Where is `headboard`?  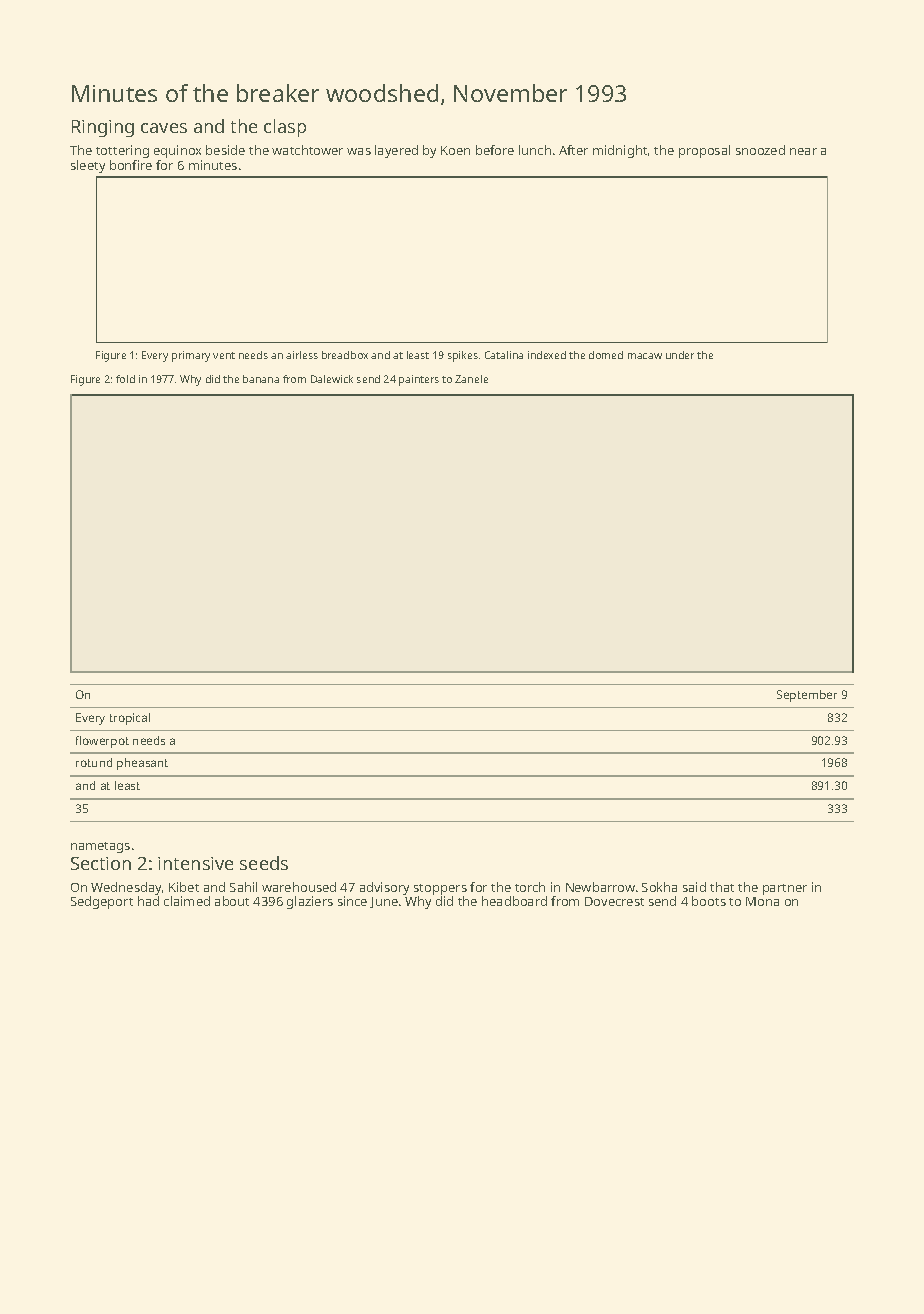 headboard is located at coordinates (514, 901).
